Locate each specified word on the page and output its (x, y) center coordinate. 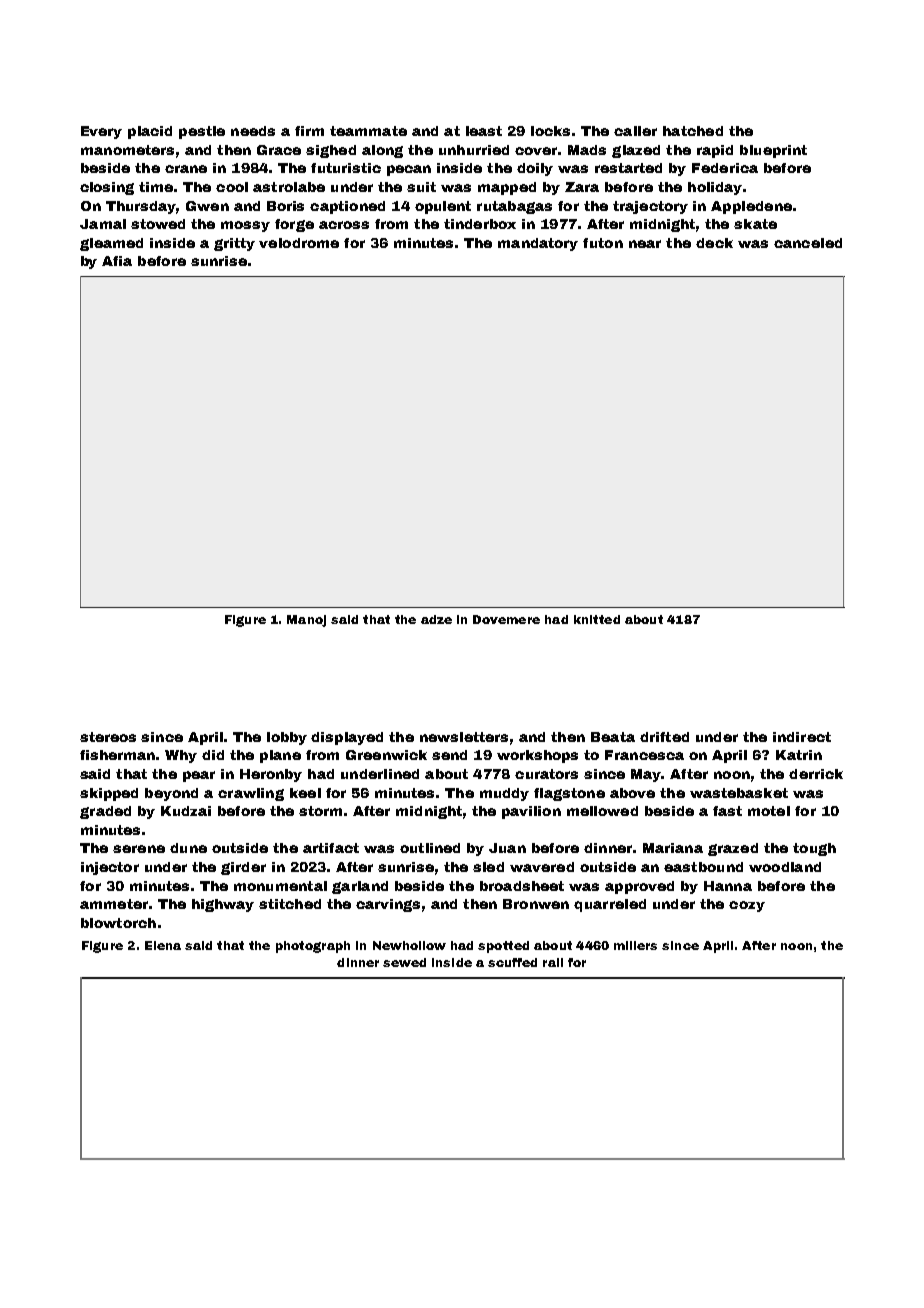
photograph (313, 947)
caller (635, 131)
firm (309, 131)
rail (553, 962)
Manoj (306, 621)
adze (436, 619)
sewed (404, 962)
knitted (597, 619)
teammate (368, 131)
